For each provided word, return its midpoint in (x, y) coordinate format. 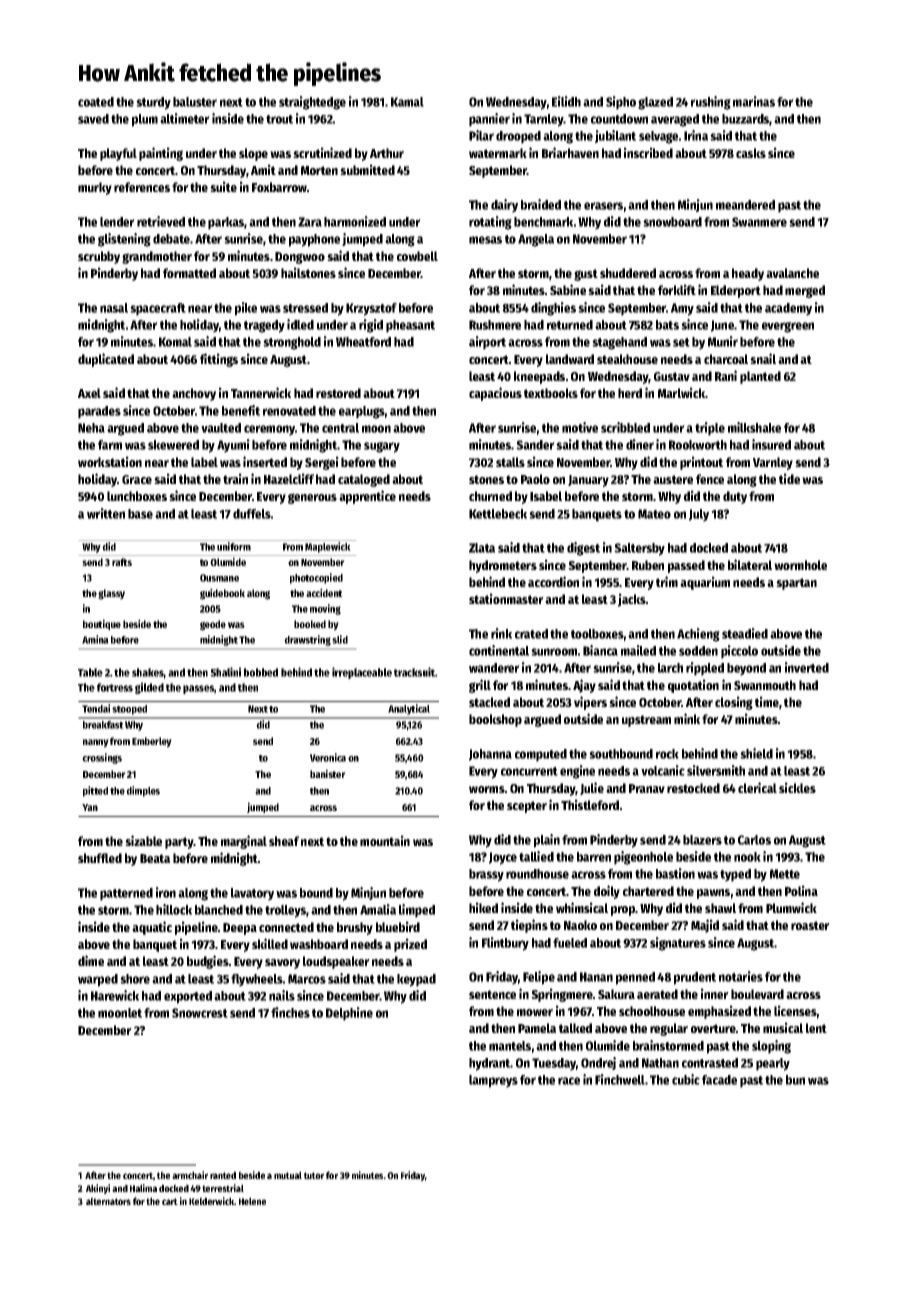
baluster (195, 102)
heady (748, 274)
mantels (510, 1046)
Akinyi (98, 1189)
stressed (305, 308)
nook (747, 857)
